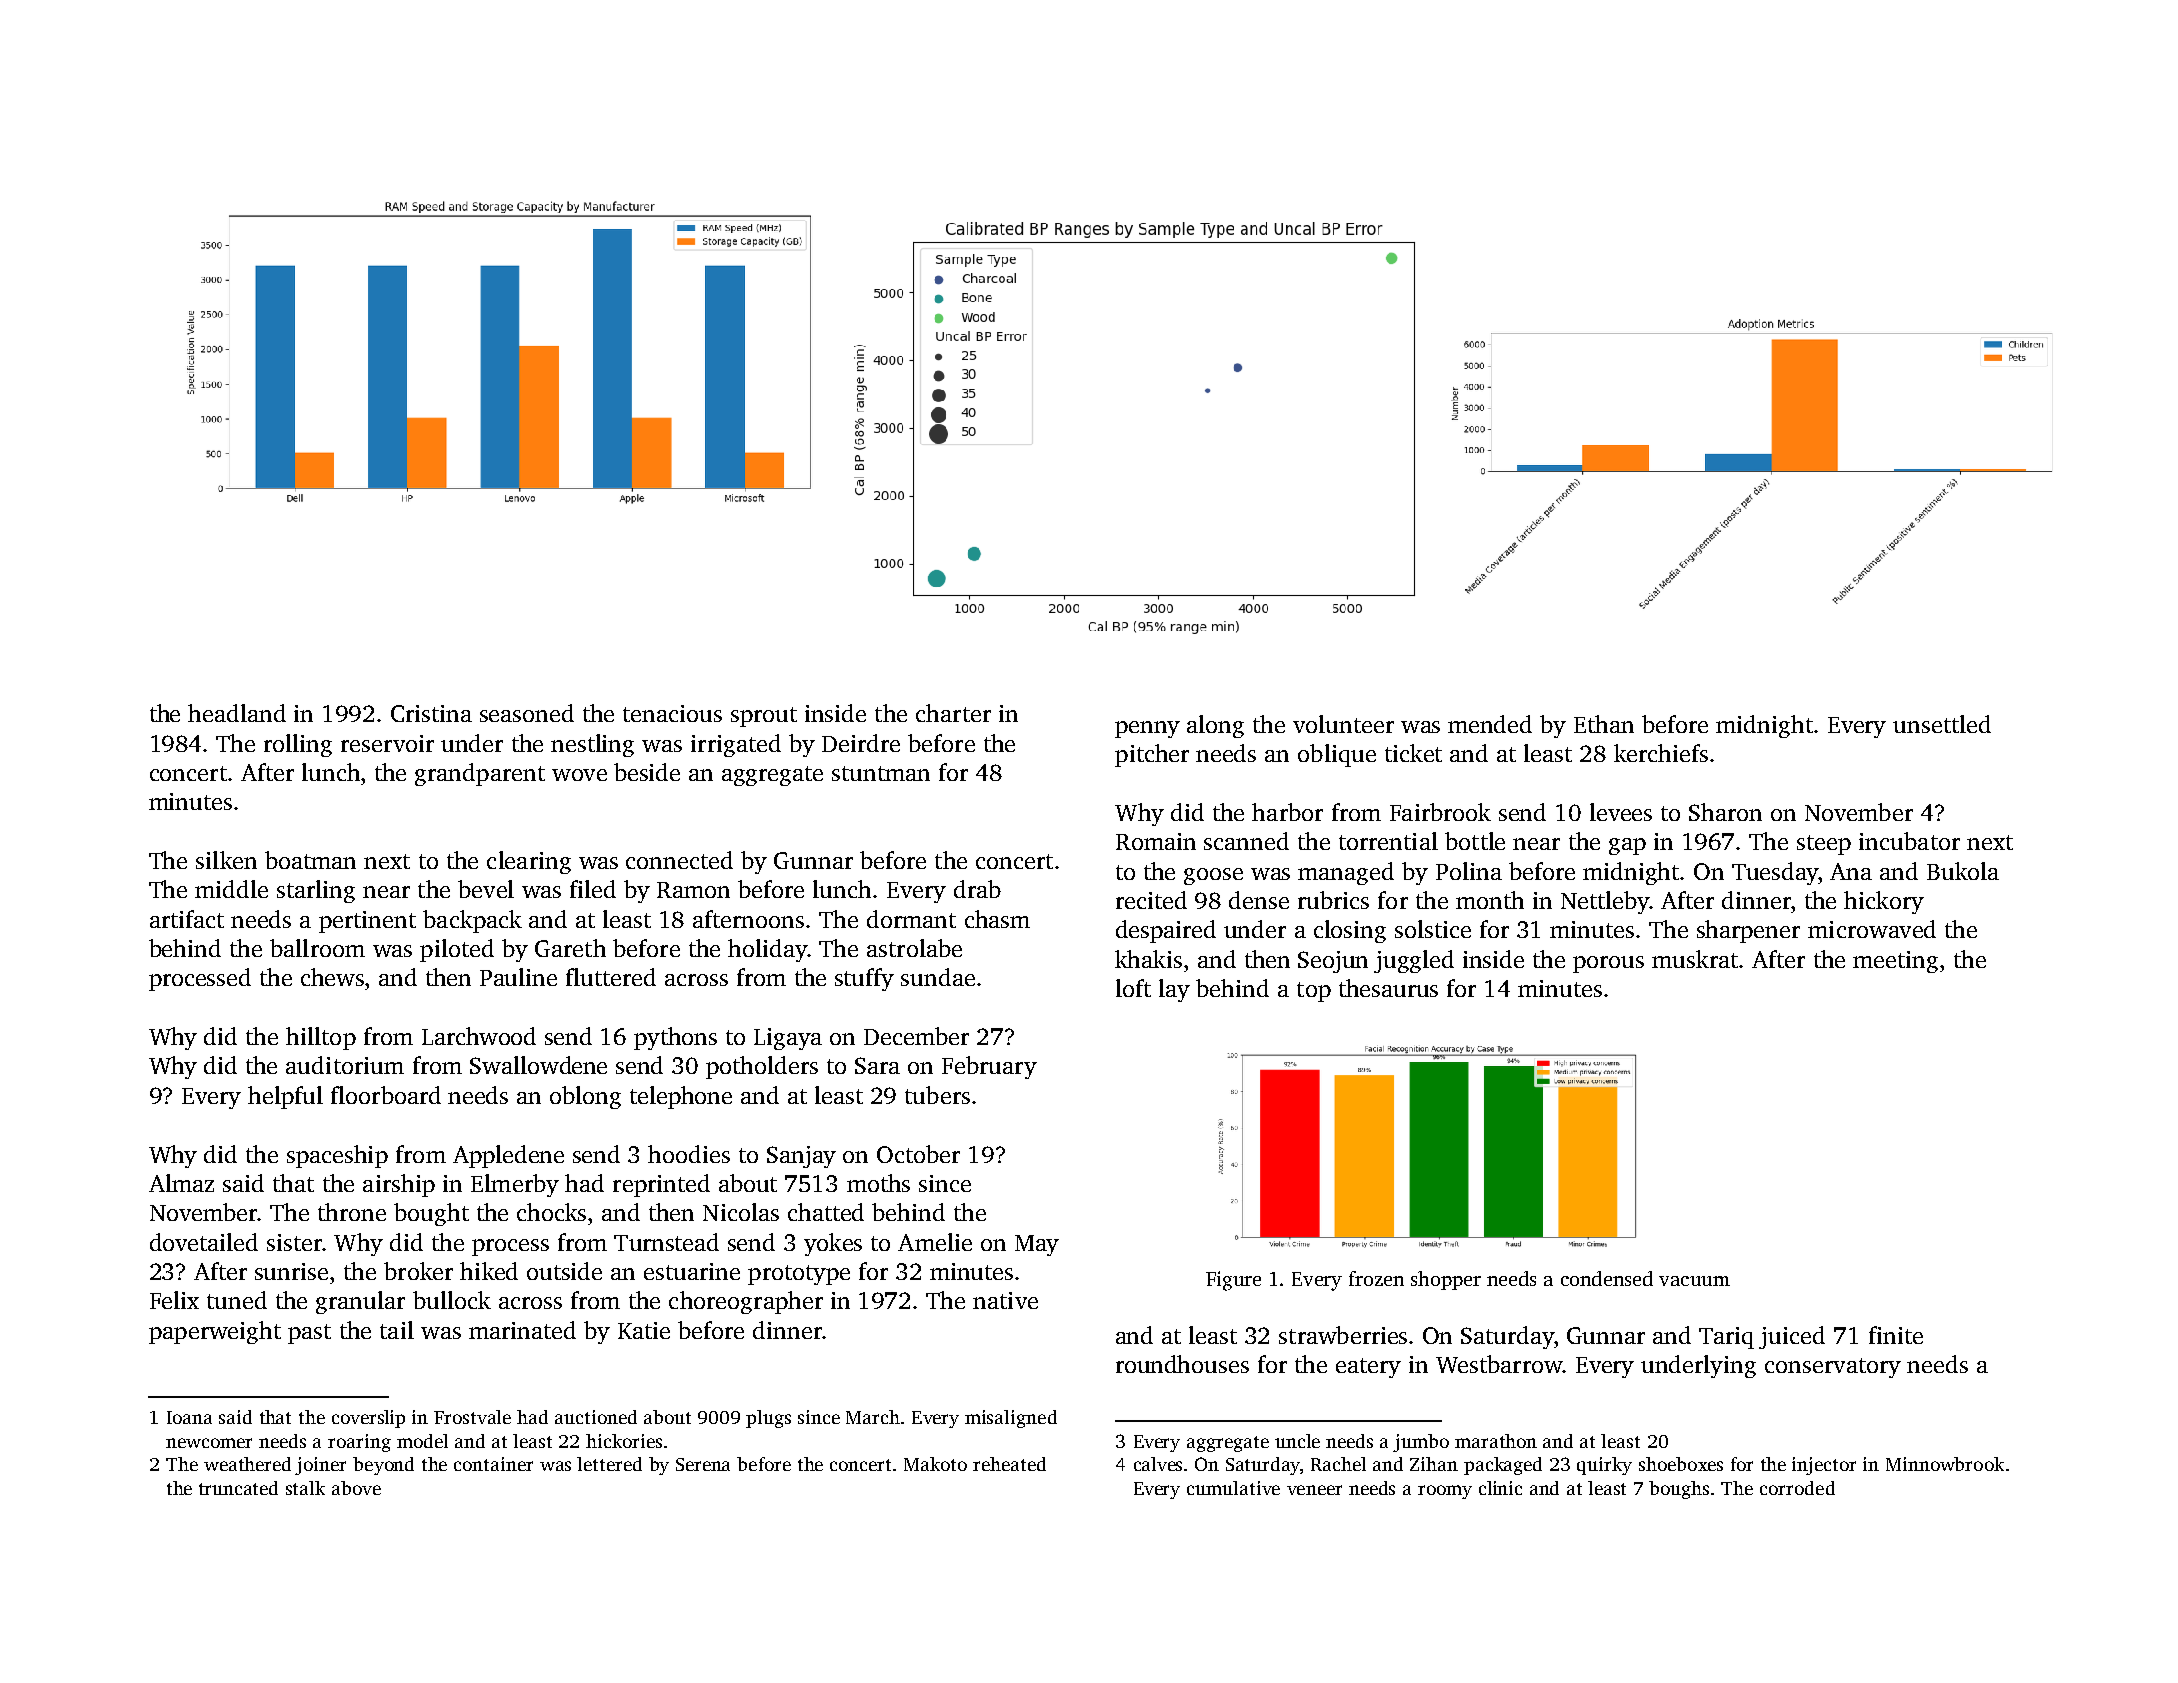 The width and height of the screenshot is (2178, 1683). I want to click on thesaurus, so click(1388, 988).
